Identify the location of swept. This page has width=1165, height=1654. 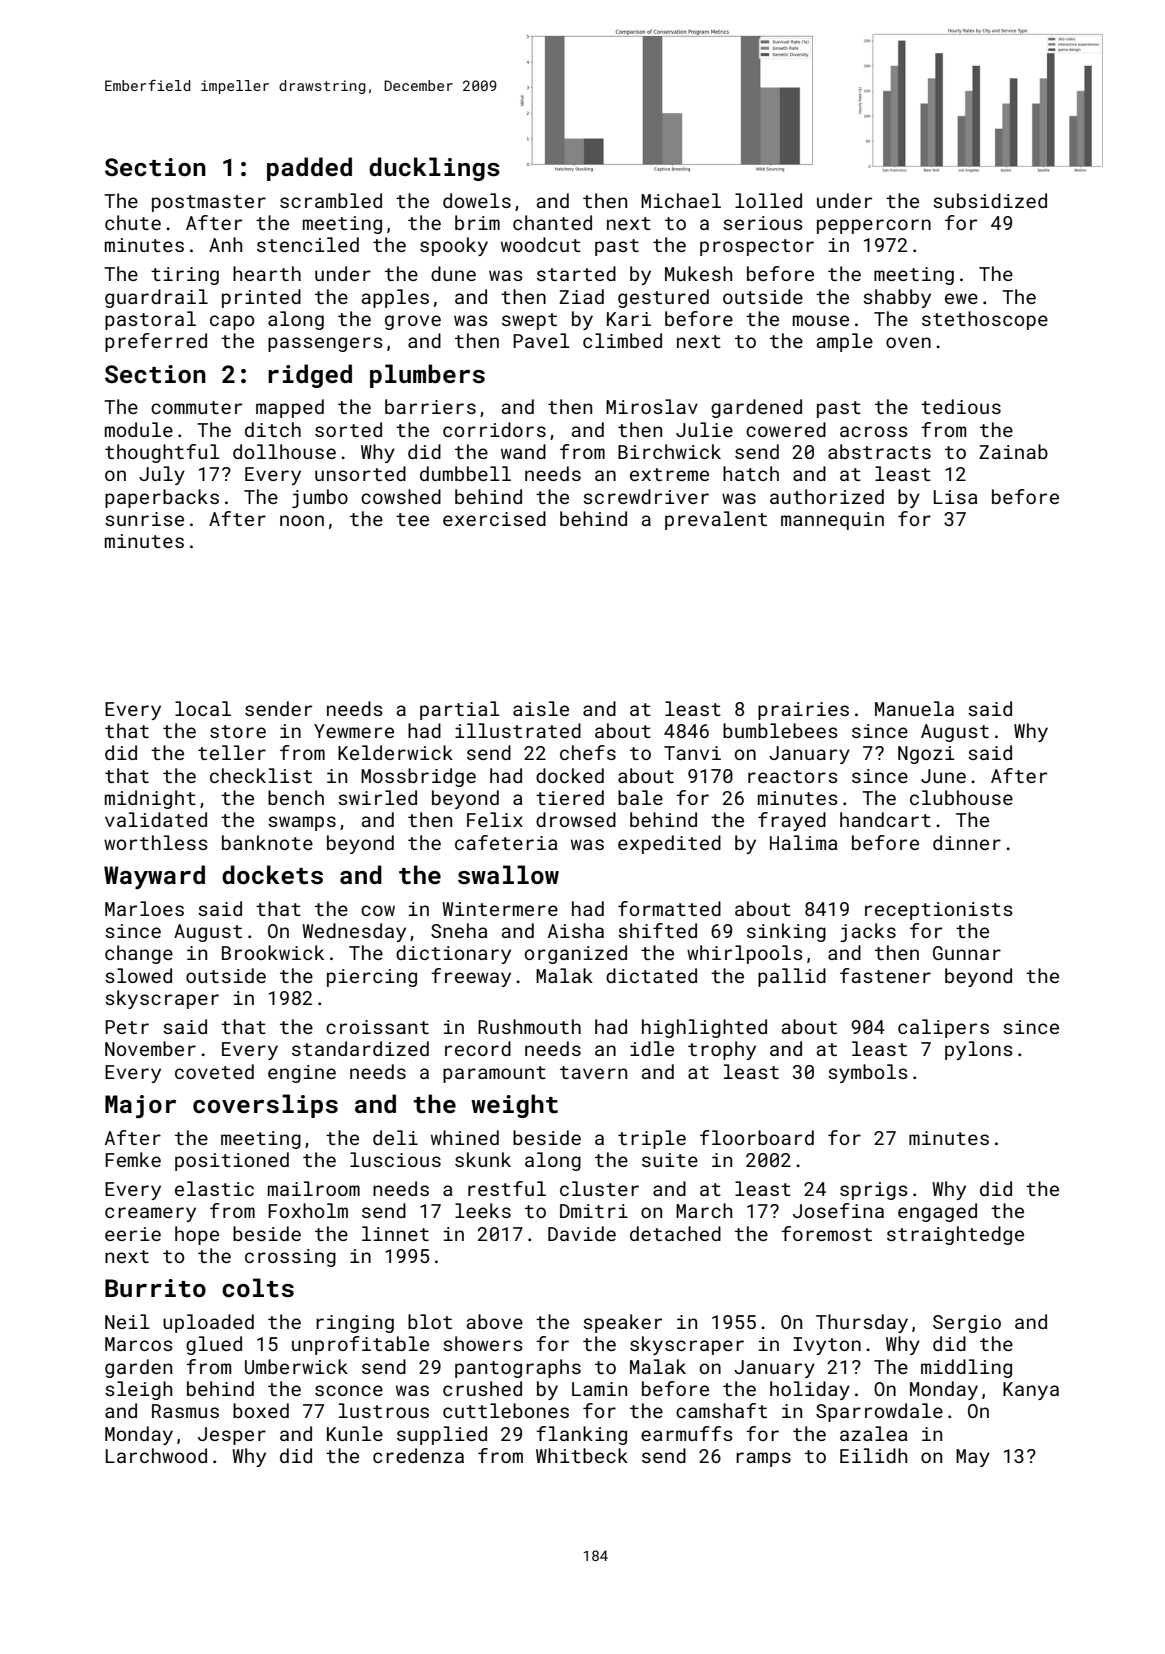
(529, 321).
